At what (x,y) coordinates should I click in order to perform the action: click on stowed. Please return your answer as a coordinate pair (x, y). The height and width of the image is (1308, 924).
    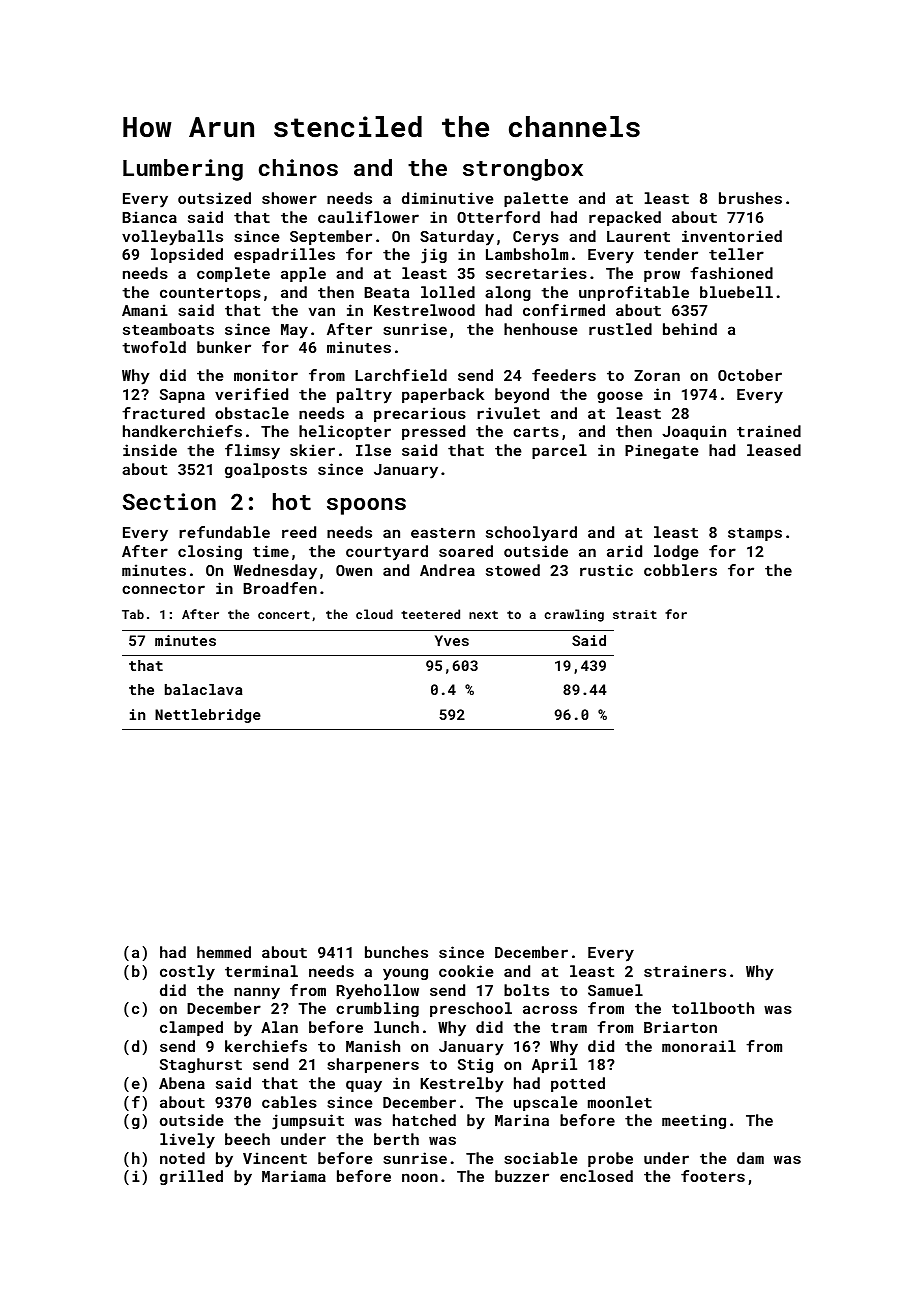
    Looking at the image, I should click on (513, 570).
